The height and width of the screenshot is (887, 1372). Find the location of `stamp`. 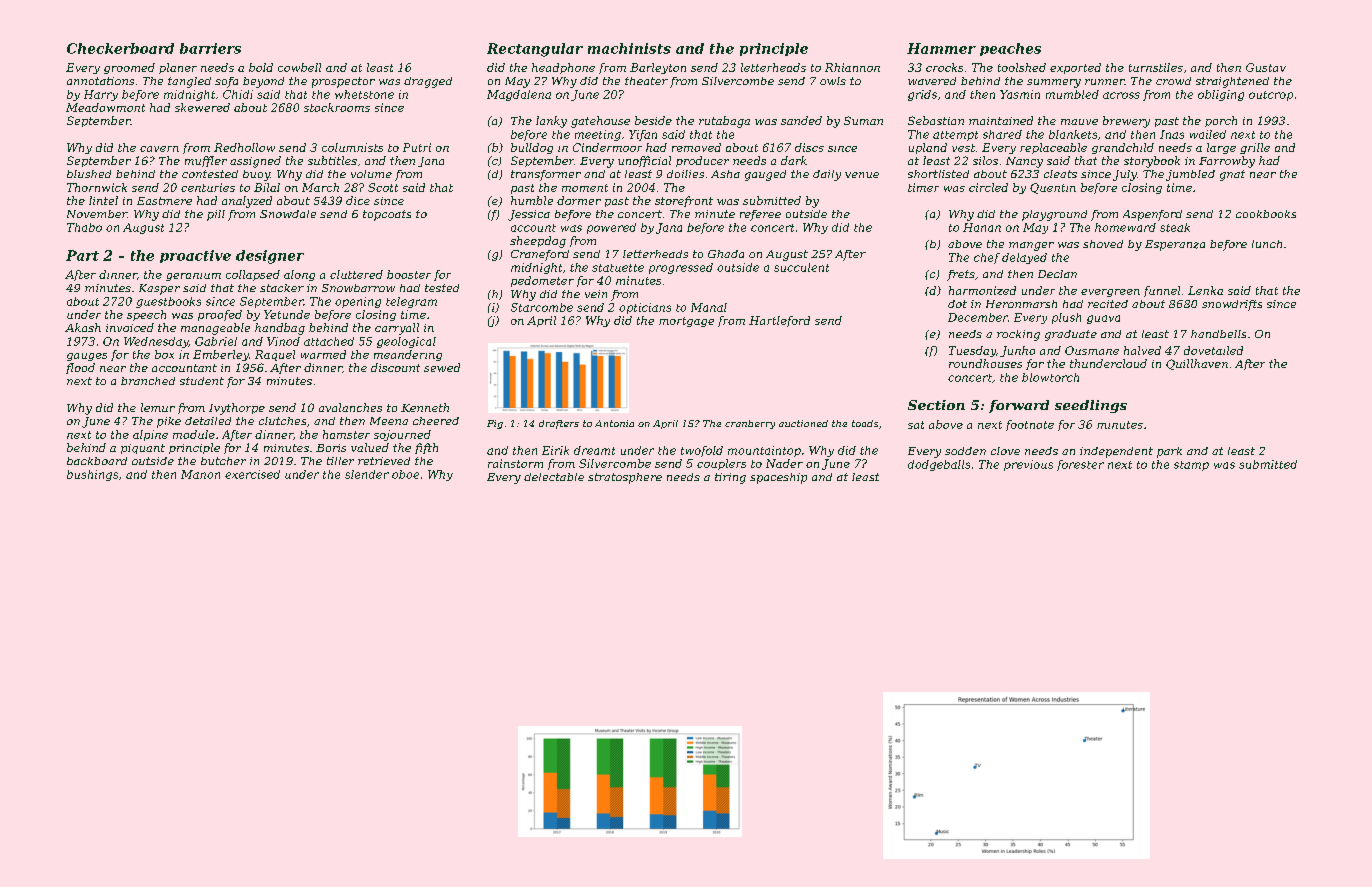

stamp is located at coordinates (1191, 466).
